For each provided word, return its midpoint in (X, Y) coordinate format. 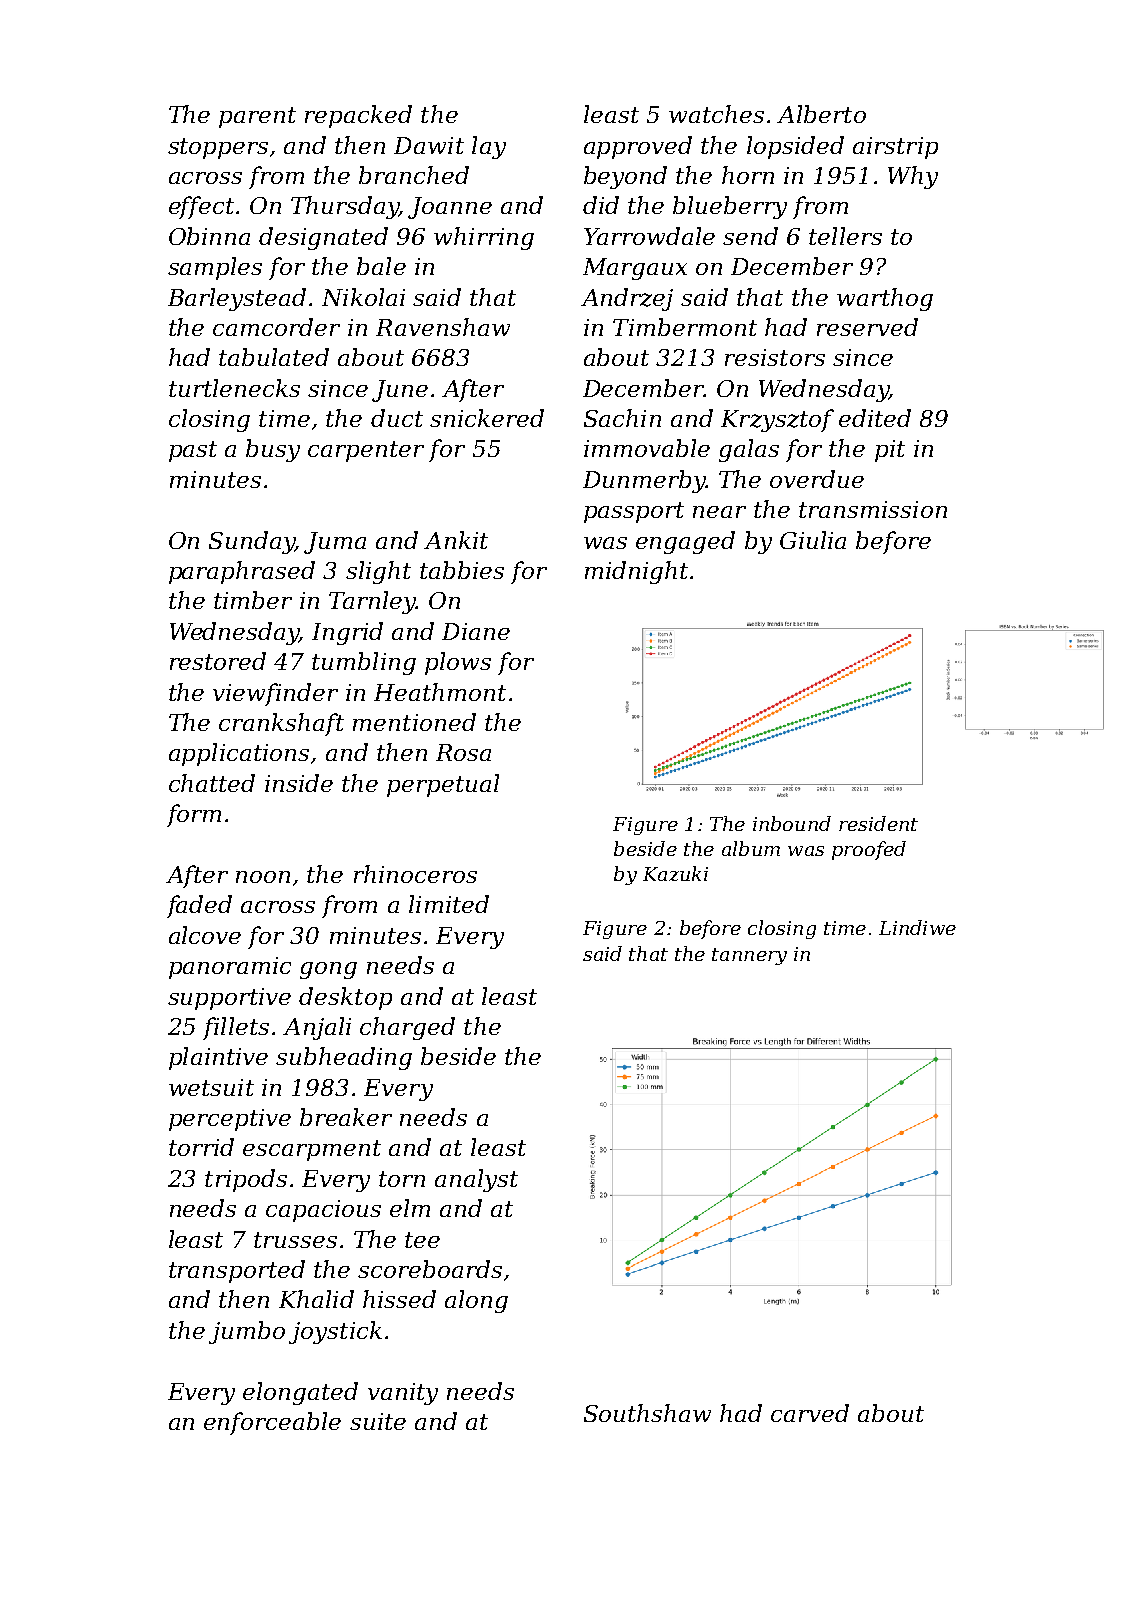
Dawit (429, 145)
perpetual (443, 785)
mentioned (414, 722)
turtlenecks (234, 388)
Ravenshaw (443, 327)
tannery (749, 956)
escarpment (312, 1150)
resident (878, 823)
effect (201, 207)
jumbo (247, 1332)
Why (913, 177)
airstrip (895, 148)
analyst (476, 1180)
